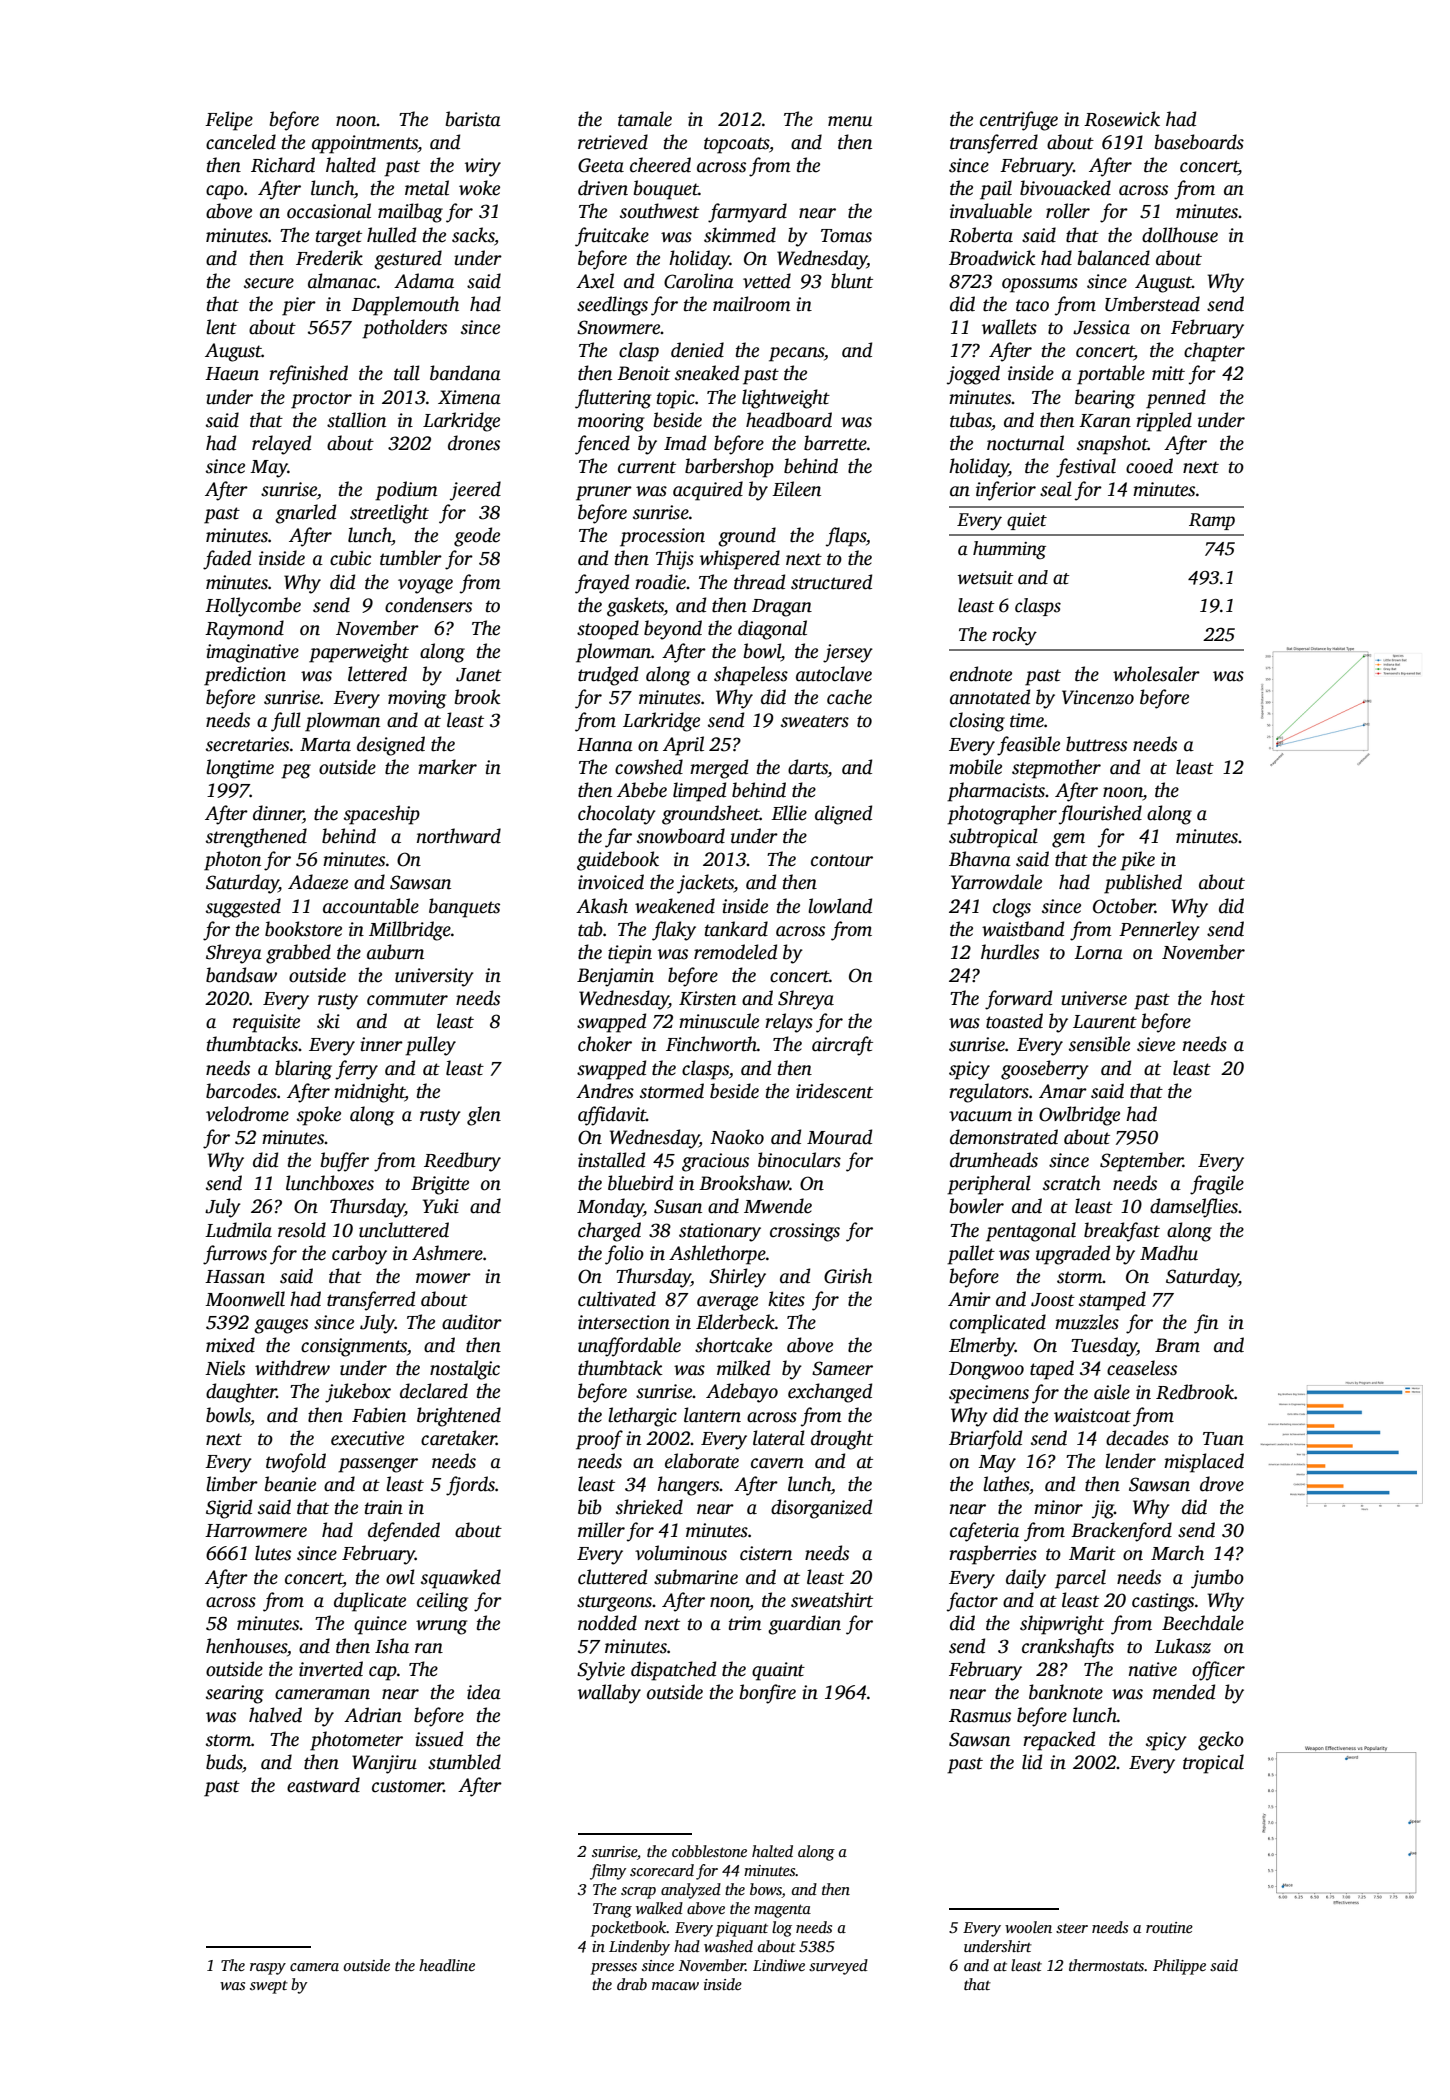  I want to click on drought, so click(842, 1440).
